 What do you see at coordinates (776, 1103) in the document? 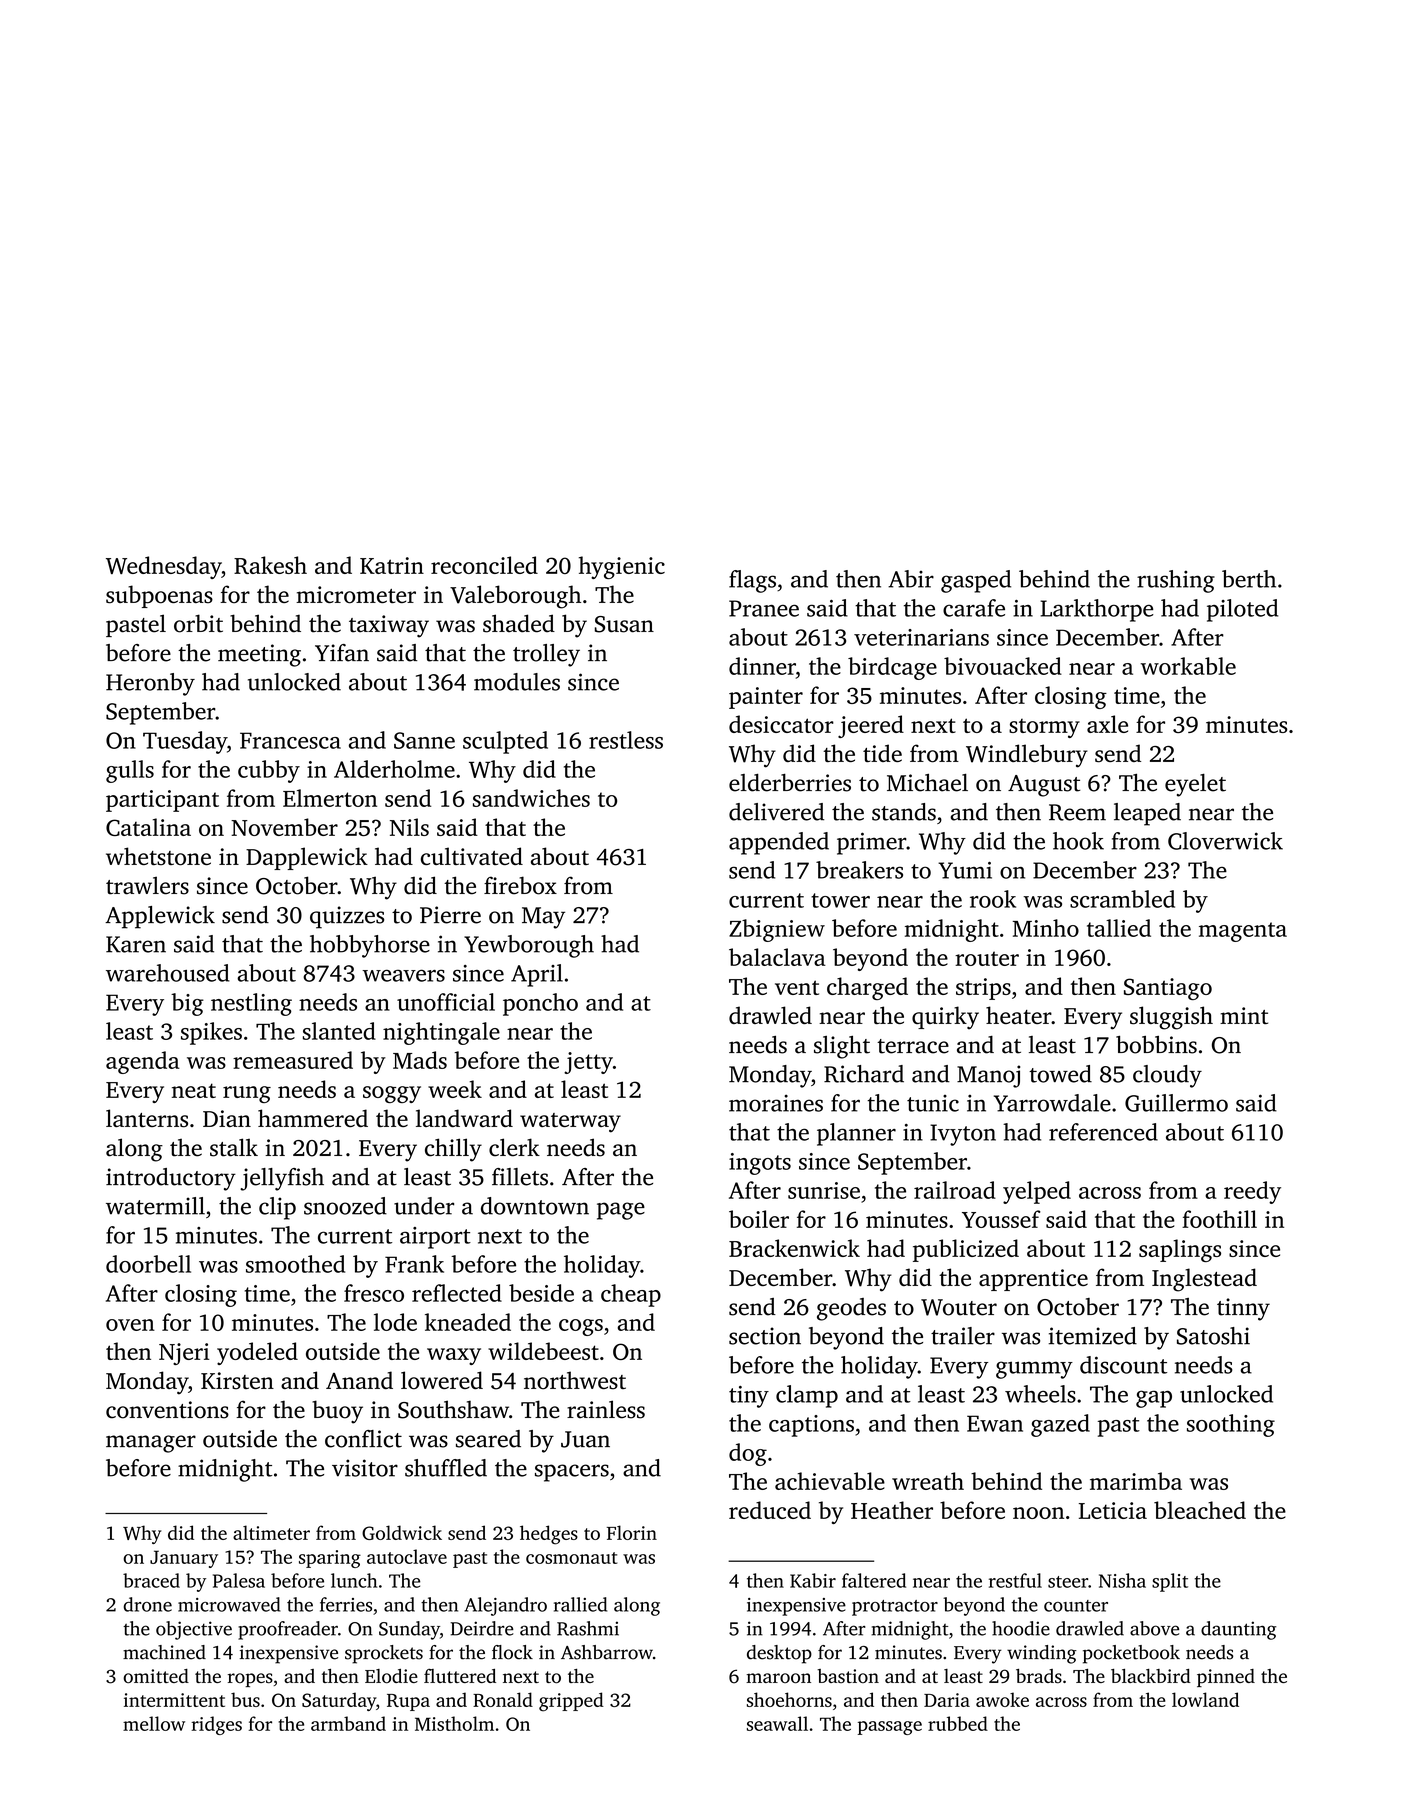
I see `moraines` at bounding box center [776, 1103].
